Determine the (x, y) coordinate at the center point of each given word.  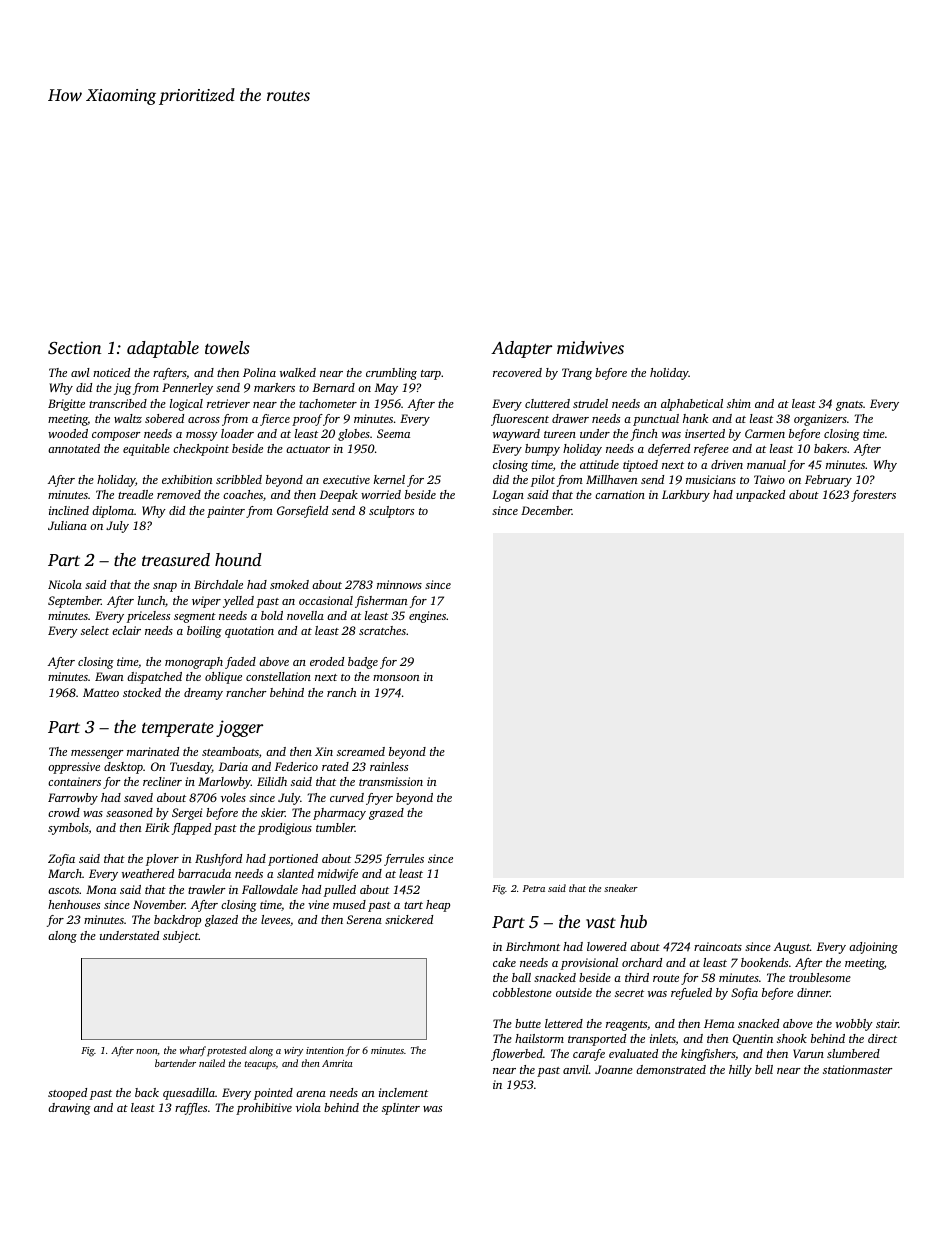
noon (147, 1052)
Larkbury (686, 496)
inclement (403, 1092)
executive (346, 479)
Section (74, 348)
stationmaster (858, 1069)
